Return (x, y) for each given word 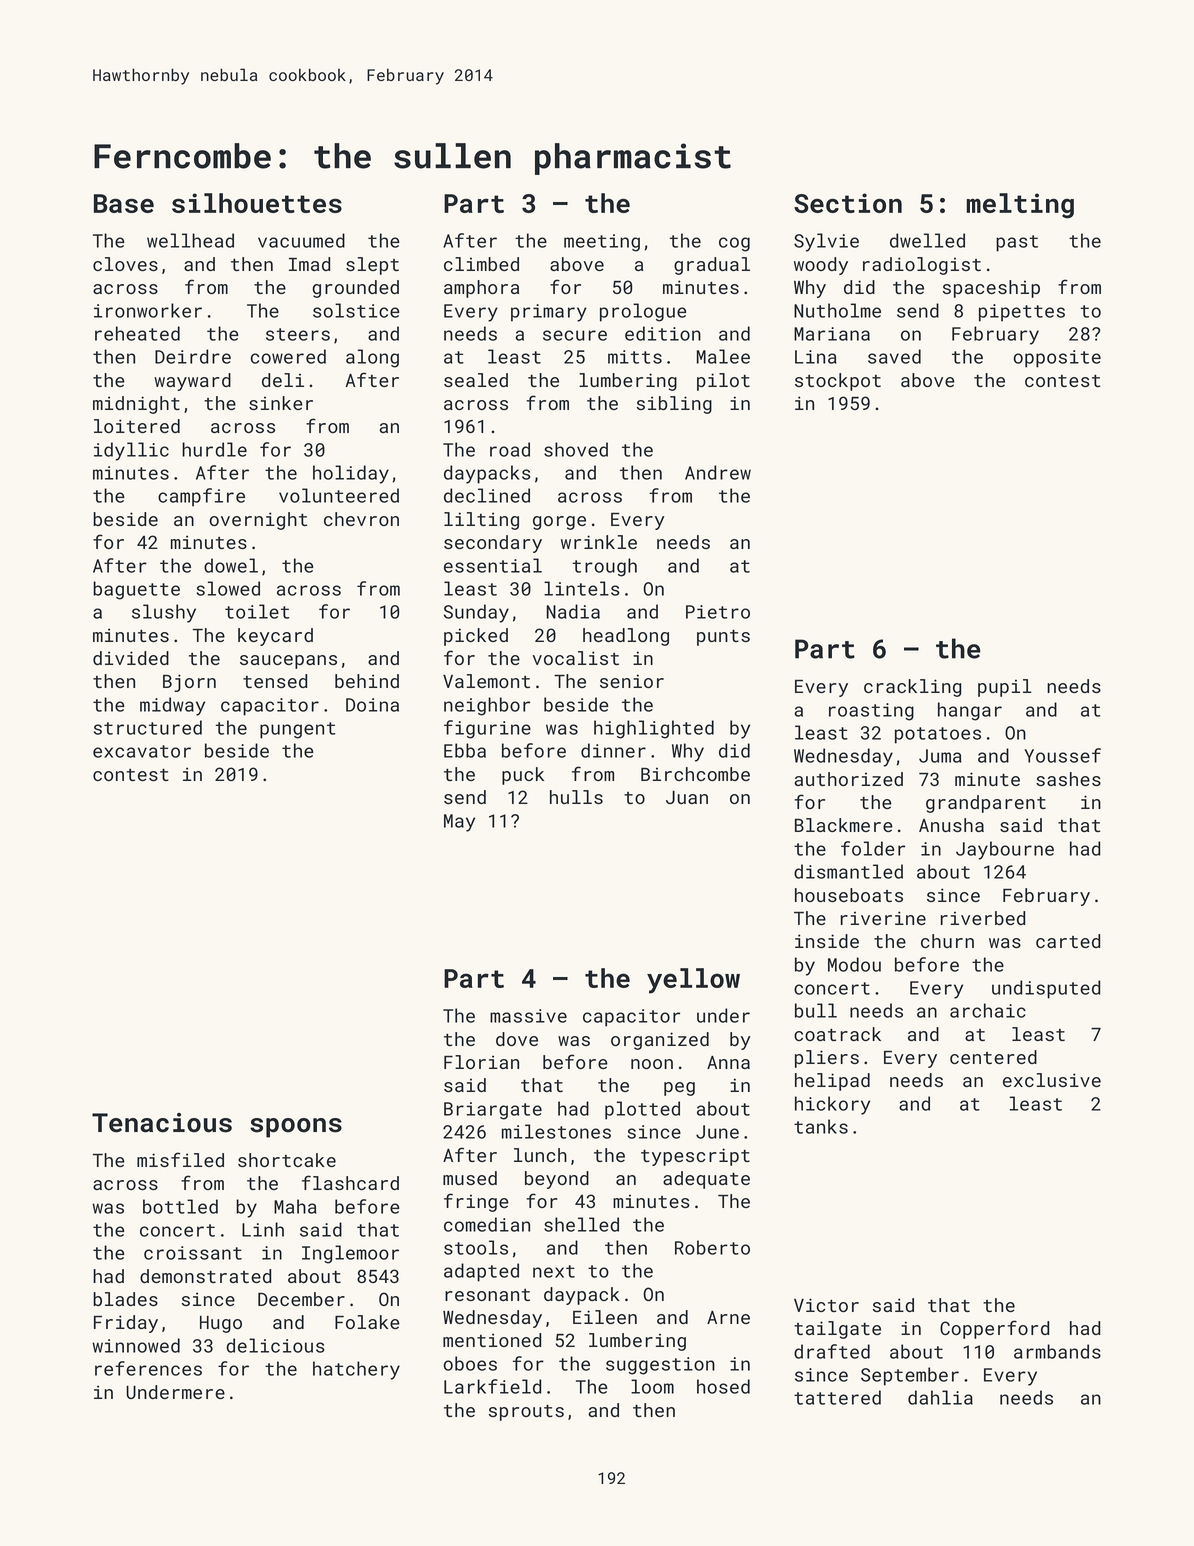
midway (172, 706)
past (1017, 243)
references (148, 1368)
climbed (481, 264)
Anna (728, 1062)
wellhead (190, 240)
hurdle (214, 449)
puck (523, 776)
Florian (481, 1062)
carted (1068, 941)
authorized (848, 779)
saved (894, 356)
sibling (674, 405)
